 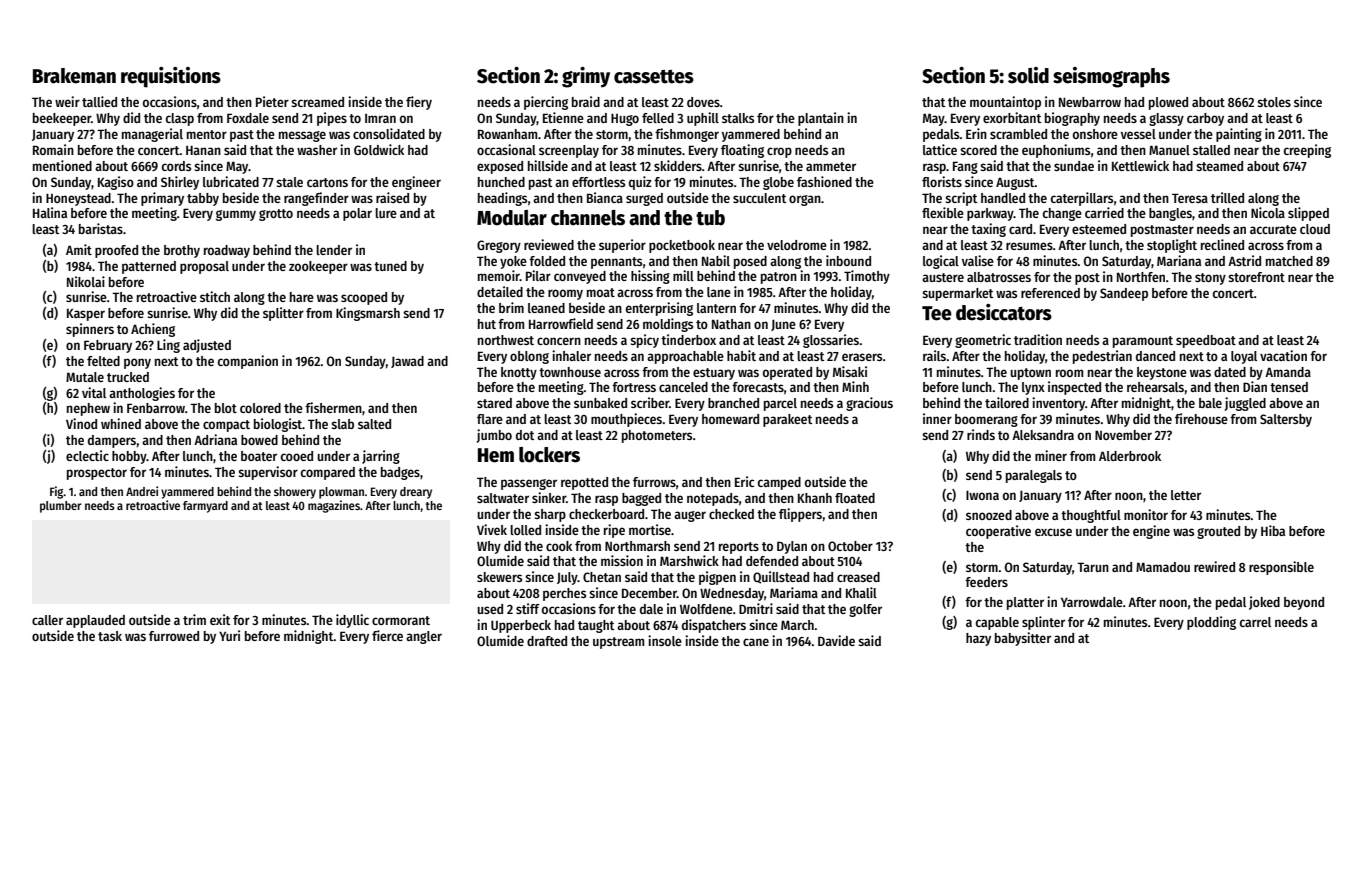 What do you see at coordinates (494, 436) in the screenshot?
I see `jumbo` at bounding box center [494, 436].
